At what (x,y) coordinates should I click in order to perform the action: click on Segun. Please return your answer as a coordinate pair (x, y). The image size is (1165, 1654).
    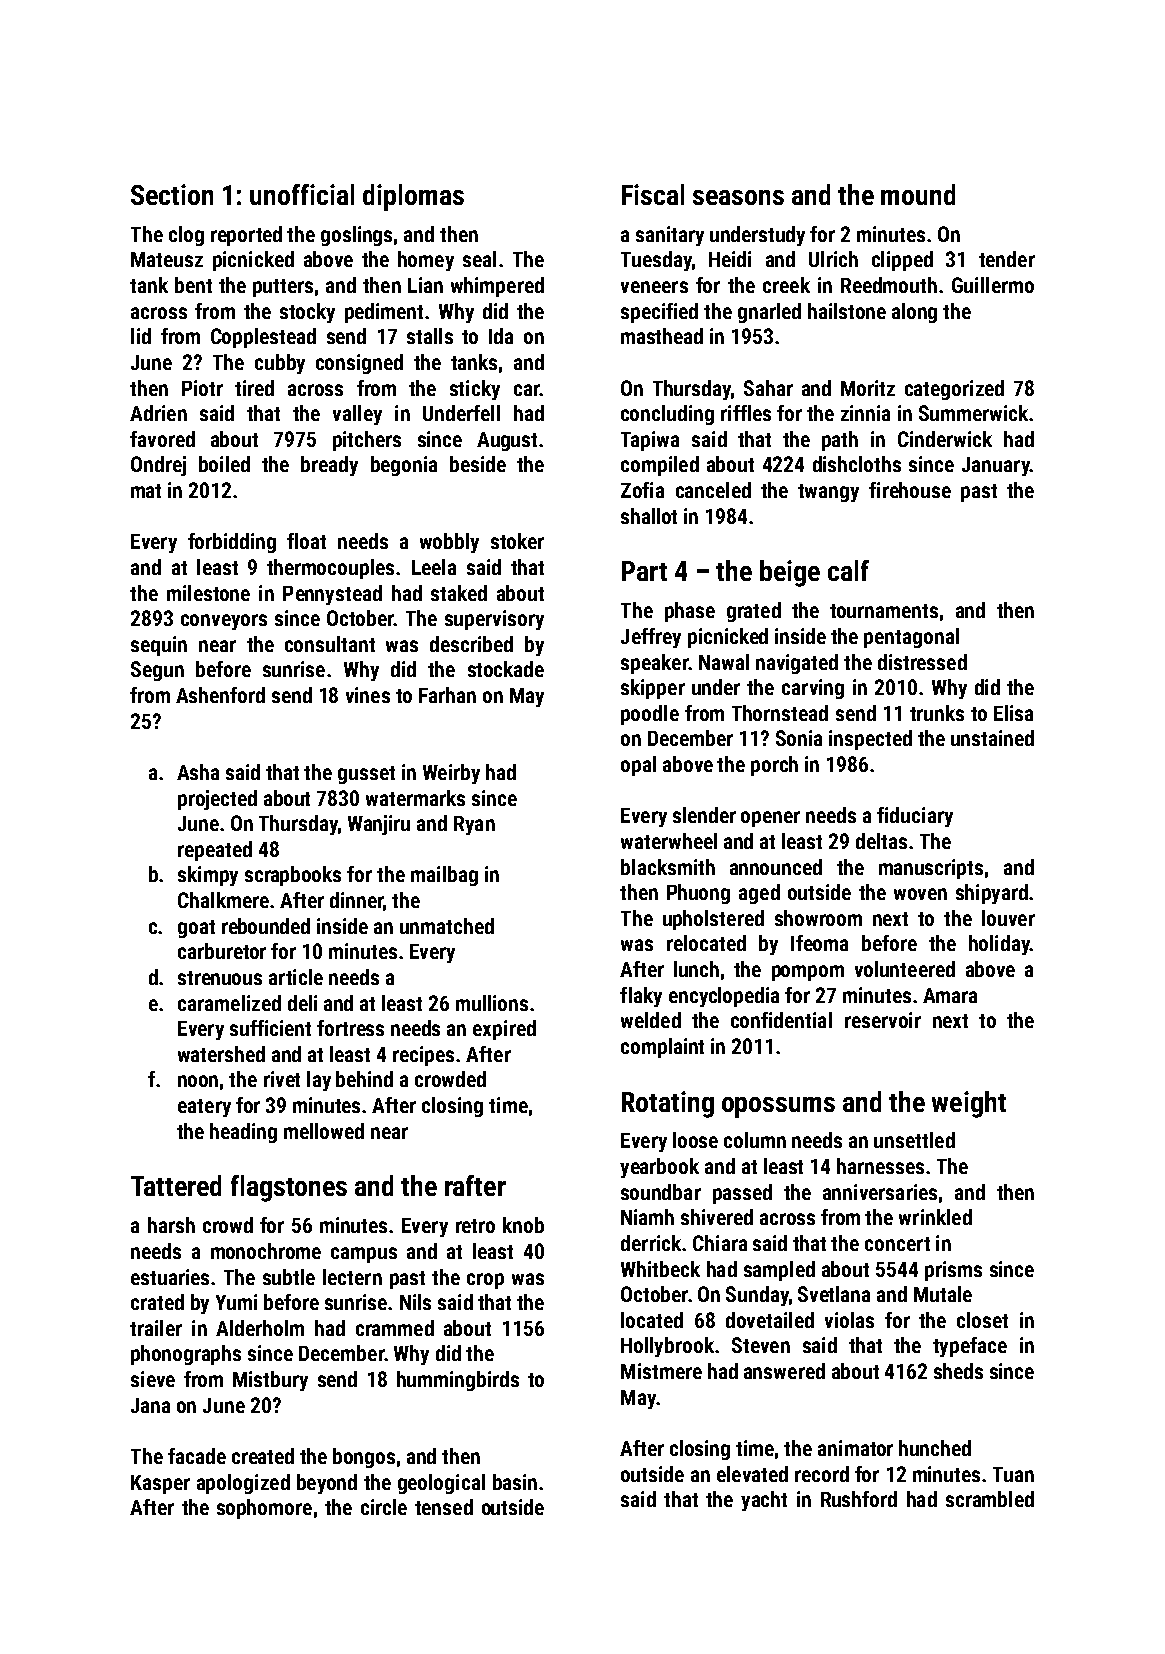
    Looking at the image, I should click on (157, 671).
